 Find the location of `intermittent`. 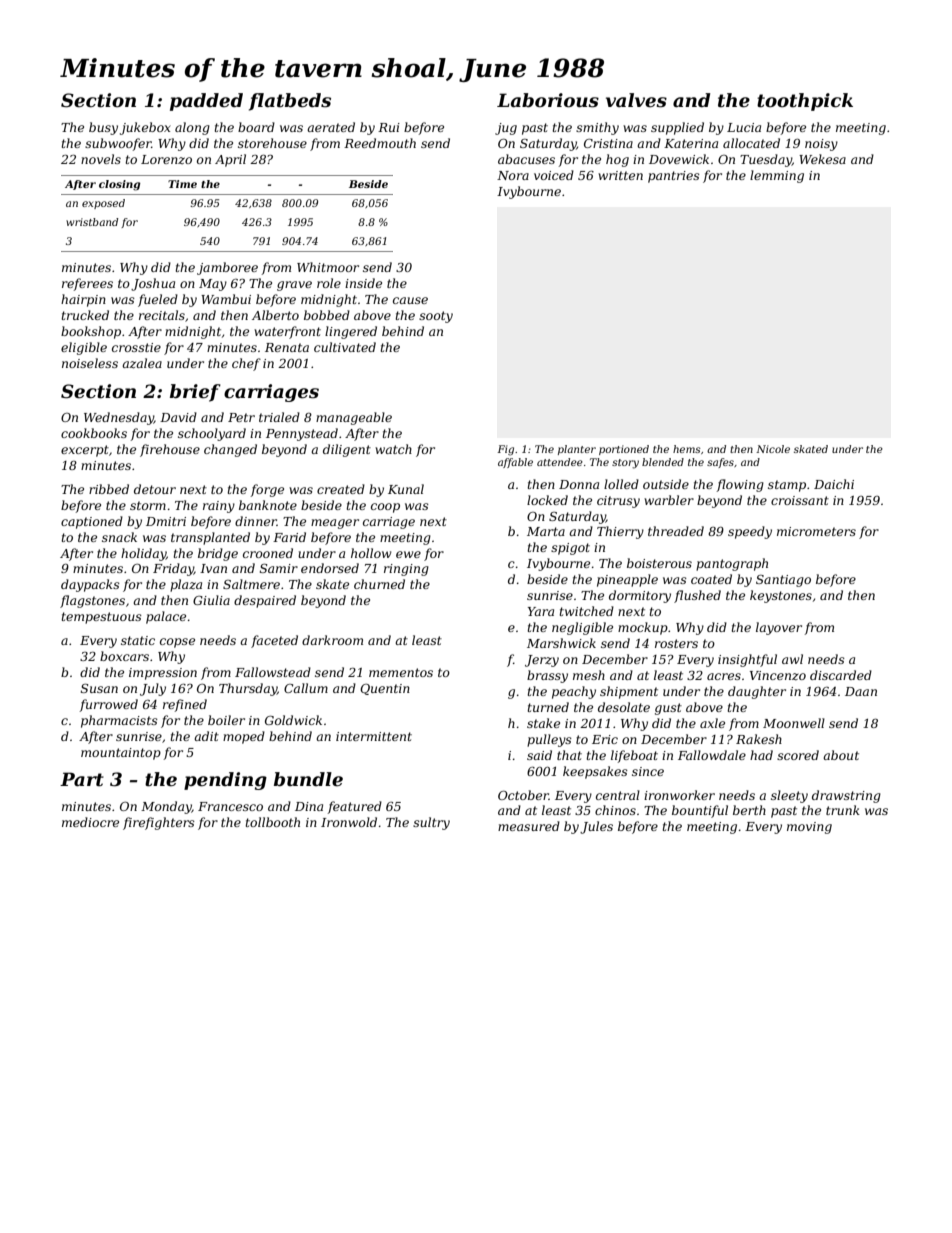

intermittent is located at coordinates (374, 736).
